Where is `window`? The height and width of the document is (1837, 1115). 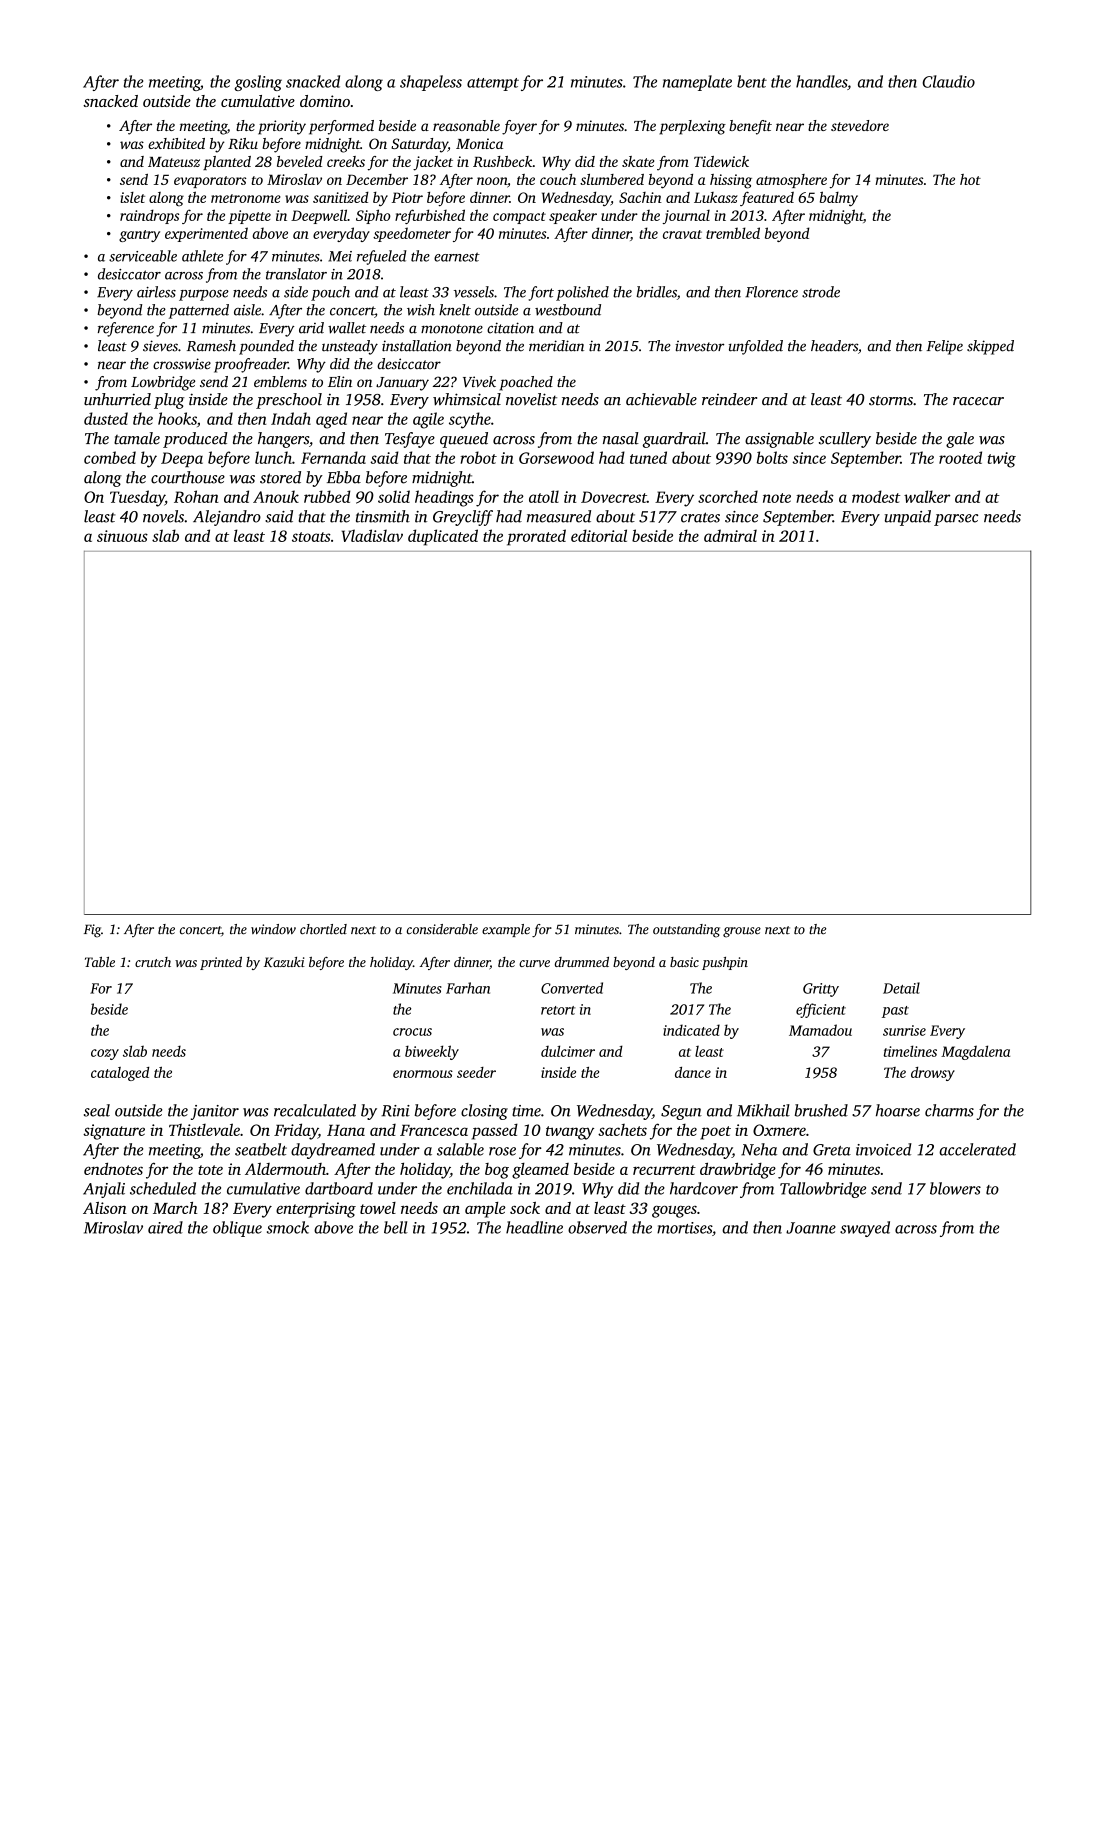
window is located at coordinates (273, 929).
